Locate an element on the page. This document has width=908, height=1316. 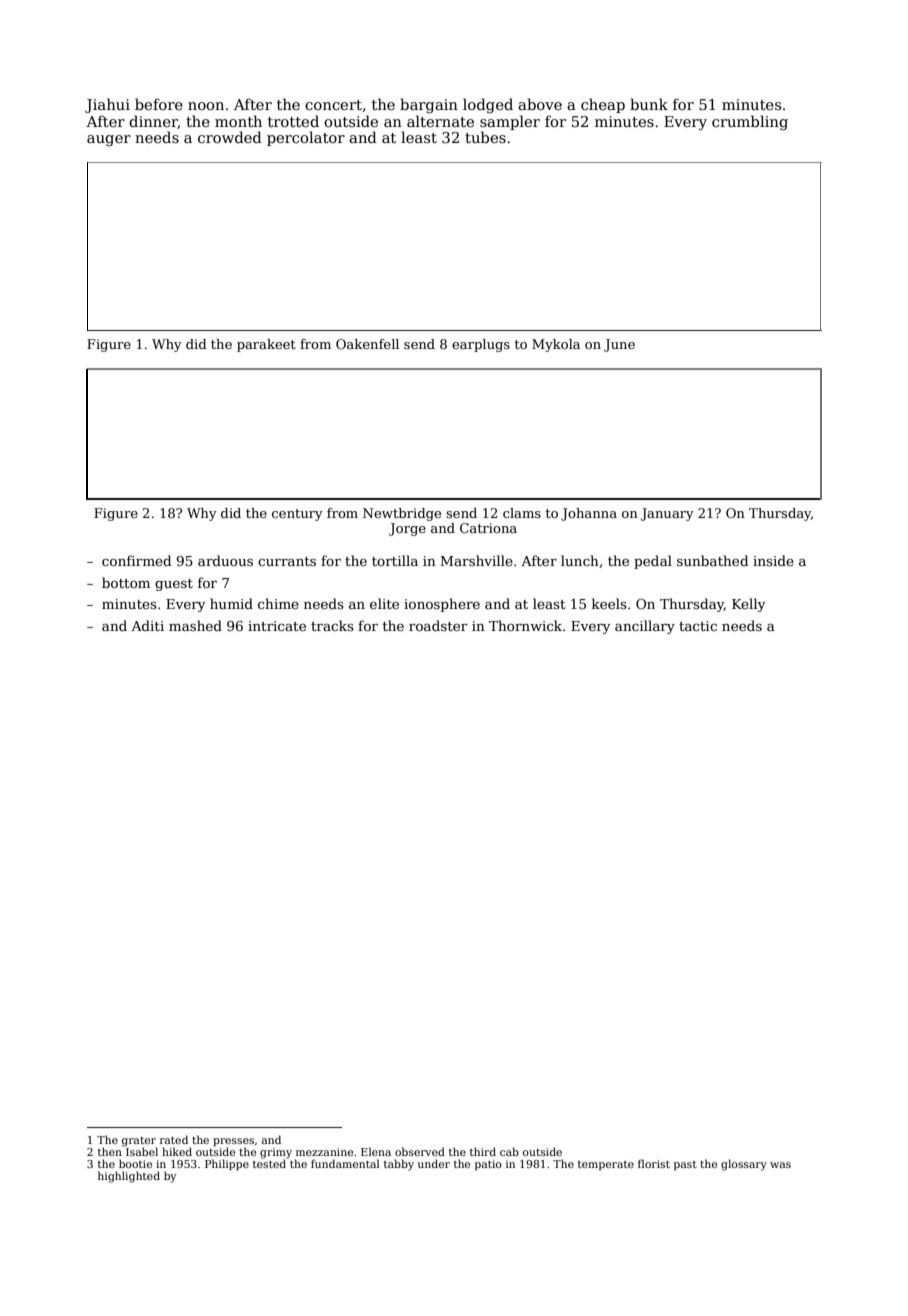
roadster is located at coordinates (438, 625).
